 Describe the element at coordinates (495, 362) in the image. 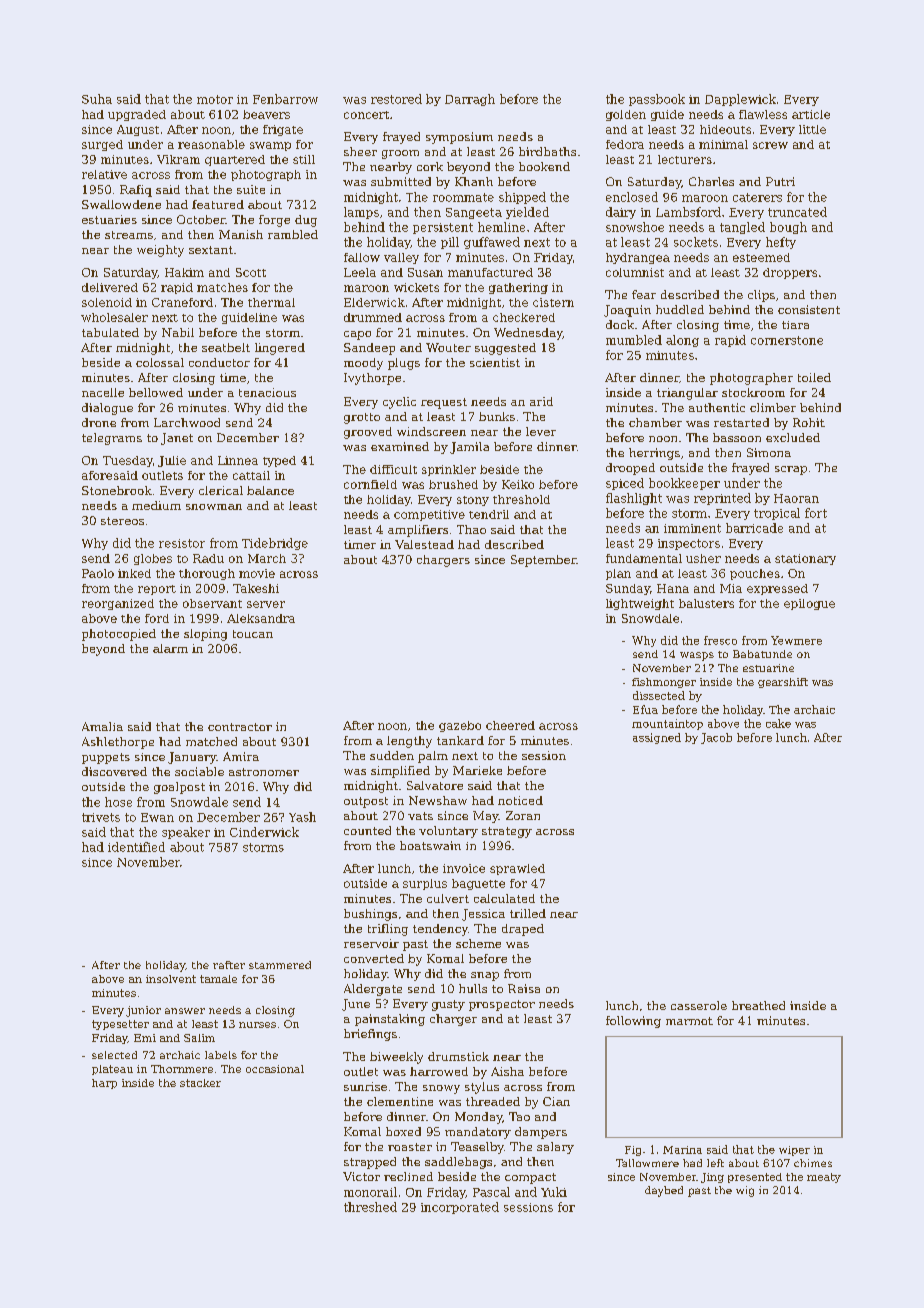

I see `scientist` at that location.
